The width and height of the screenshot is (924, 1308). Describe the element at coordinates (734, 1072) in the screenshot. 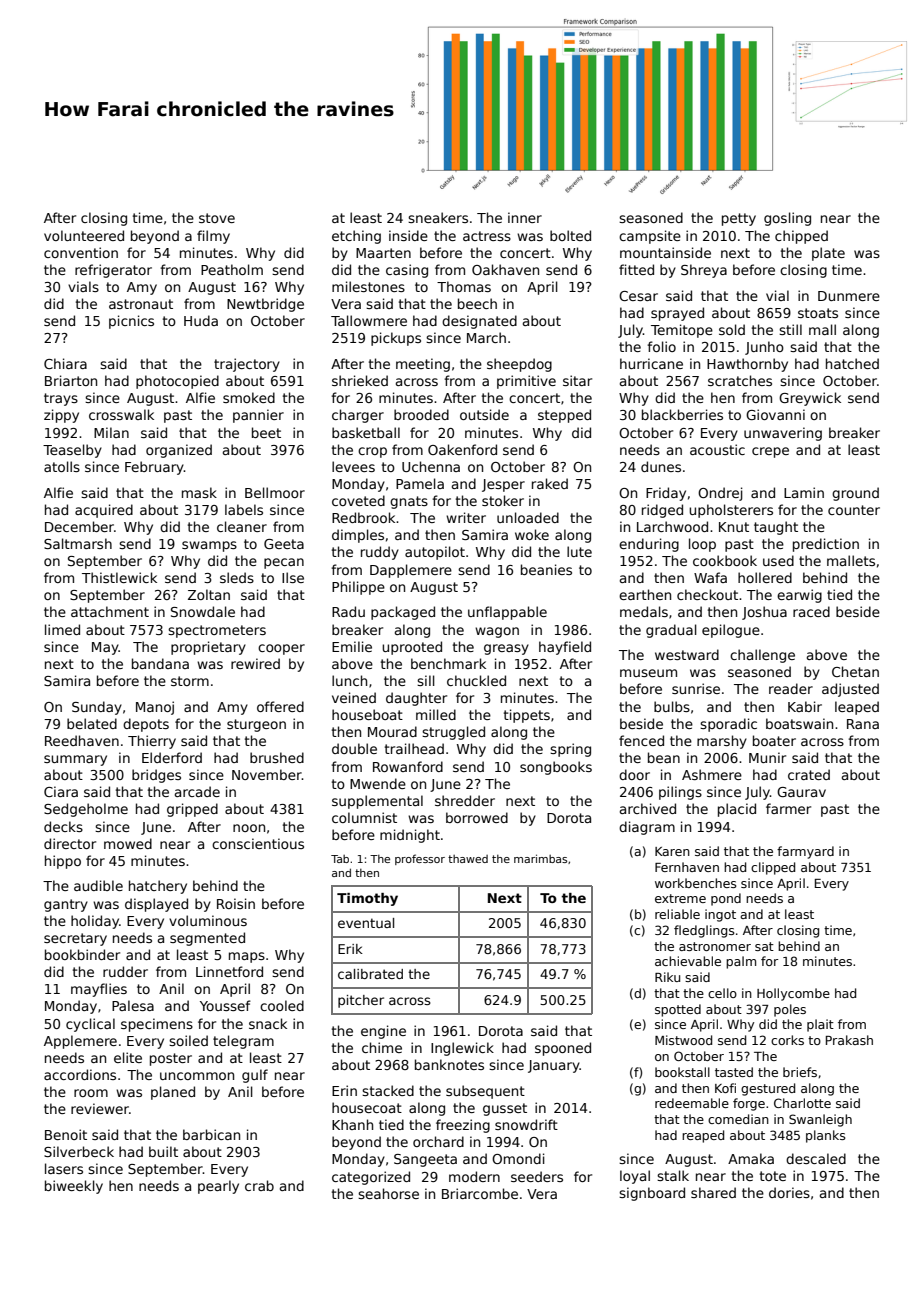

I see `tasted` at that location.
